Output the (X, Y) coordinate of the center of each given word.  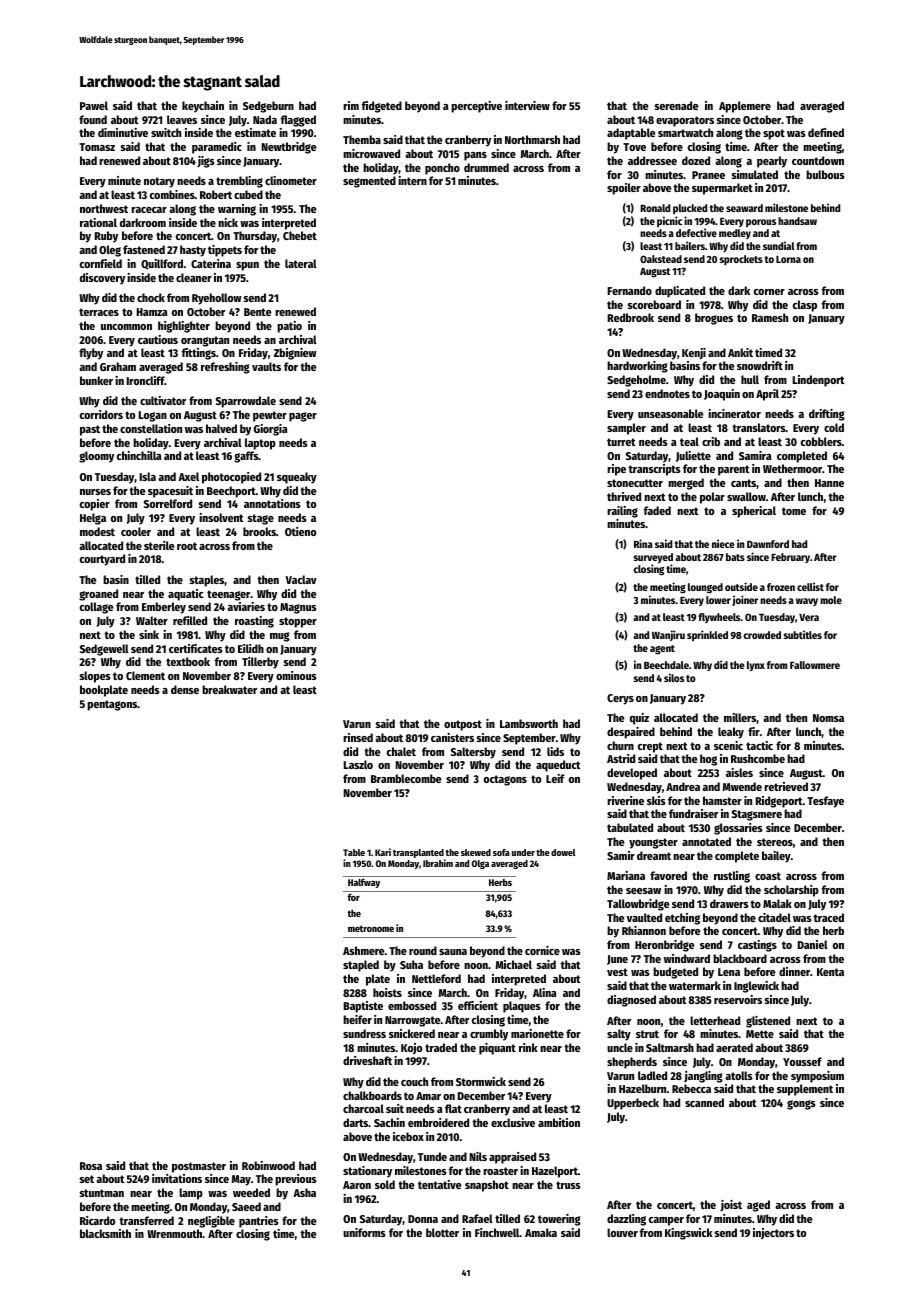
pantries (259, 1222)
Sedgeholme (636, 381)
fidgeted (382, 107)
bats (735, 557)
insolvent (221, 517)
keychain (203, 107)
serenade (677, 105)
